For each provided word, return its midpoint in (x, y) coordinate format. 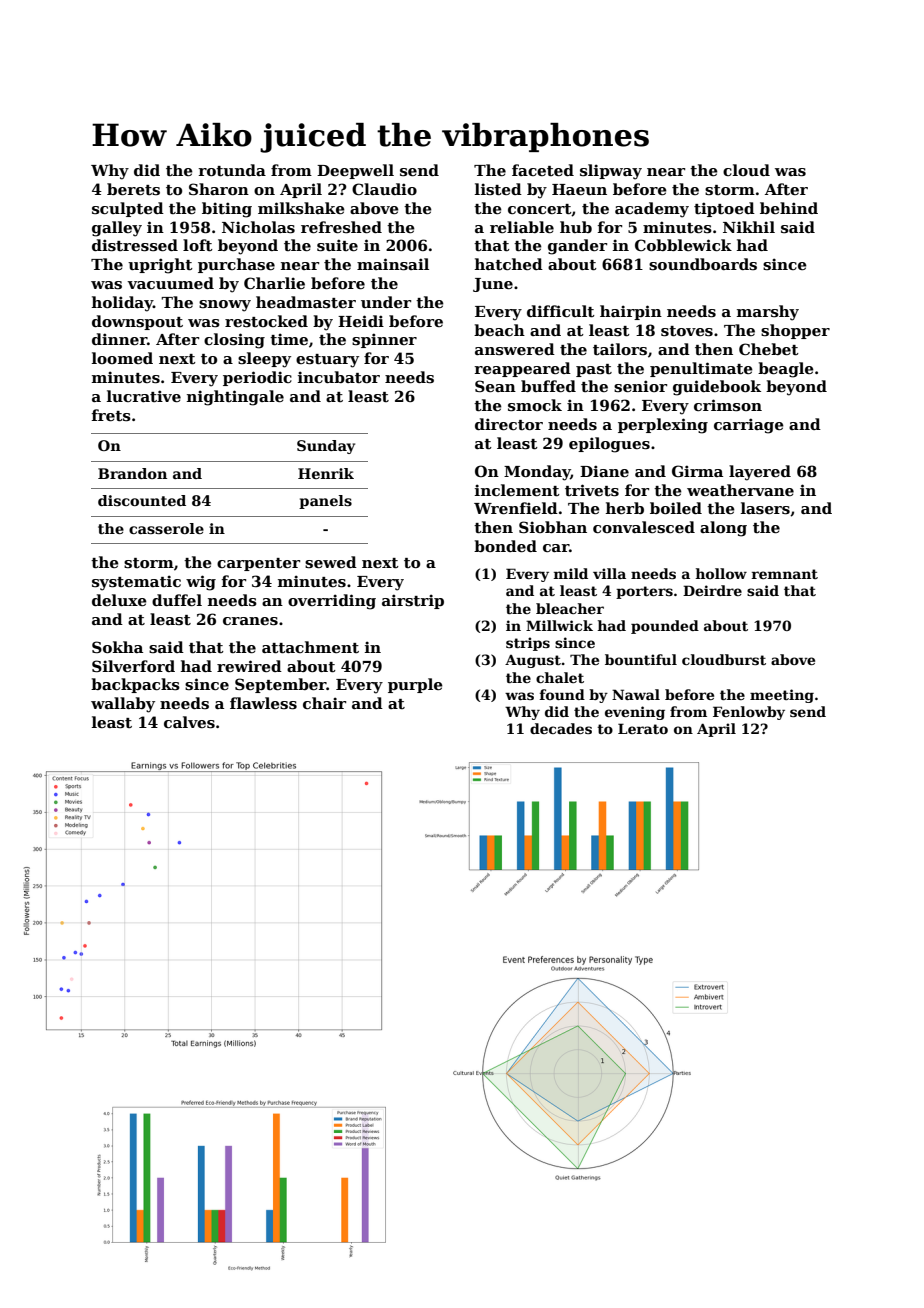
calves (189, 722)
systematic (136, 583)
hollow (721, 573)
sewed (331, 562)
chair (324, 703)
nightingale (235, 398)
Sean (495, 386)
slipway (611, 172)
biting (227, 210)
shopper (795, 331)
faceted (543, 170)
